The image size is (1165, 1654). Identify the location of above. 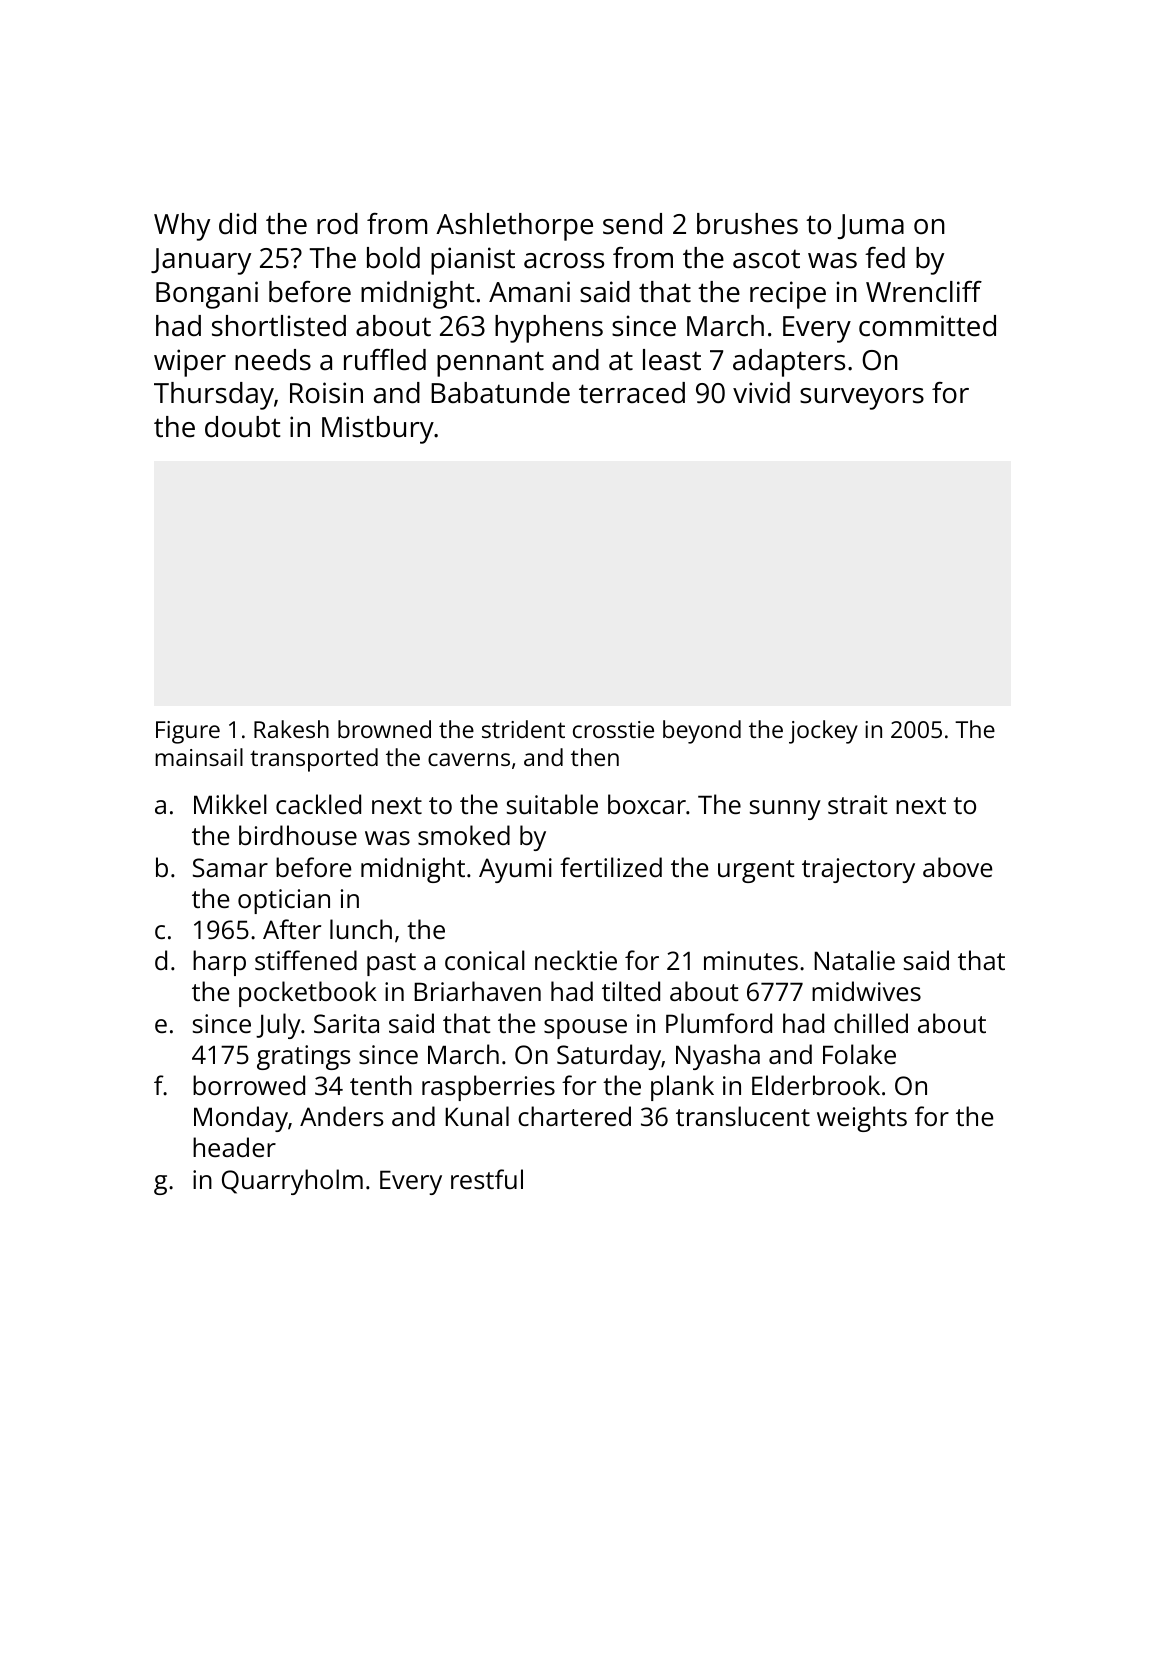
(957, 867).
